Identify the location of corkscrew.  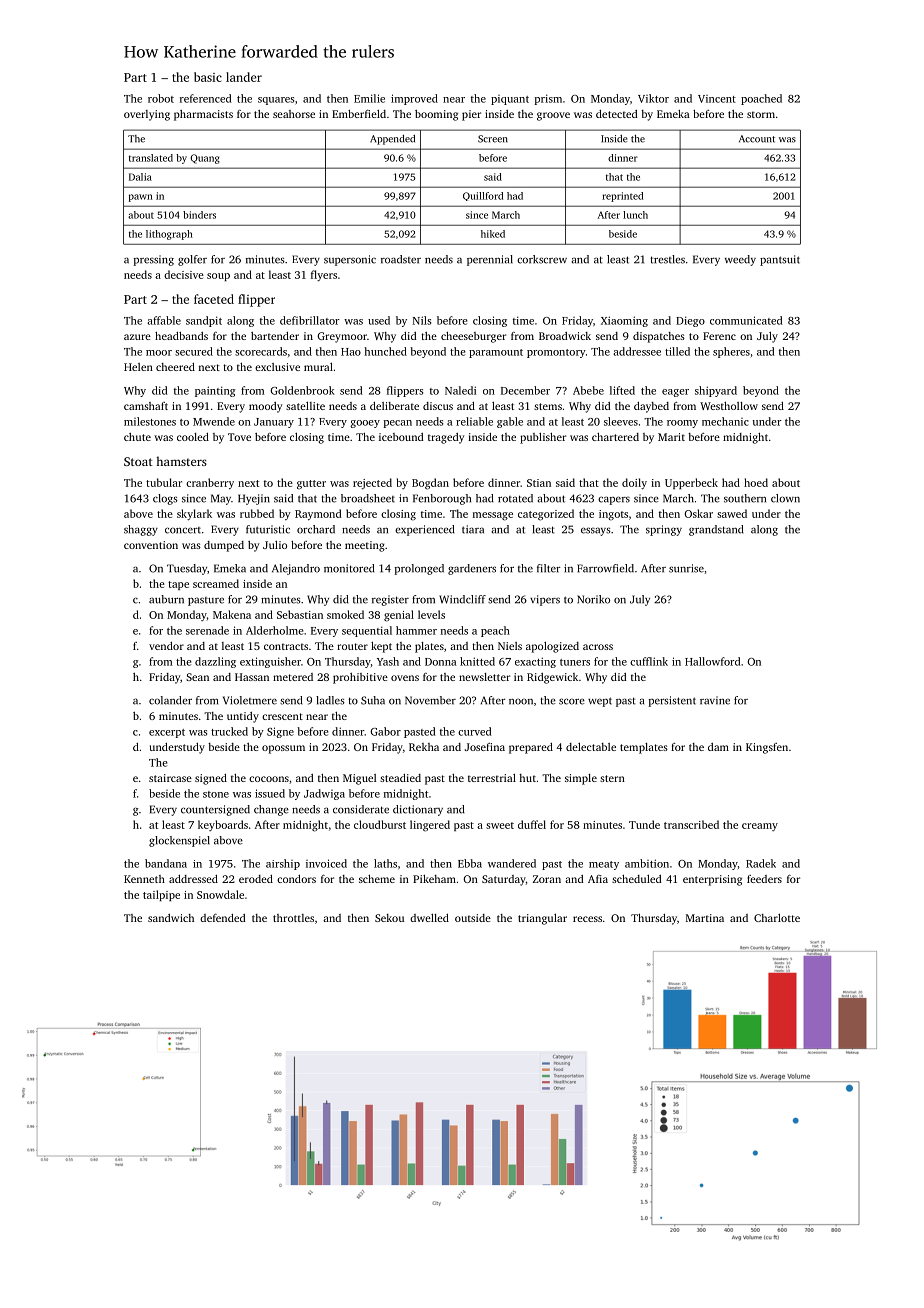
(542, 259).
